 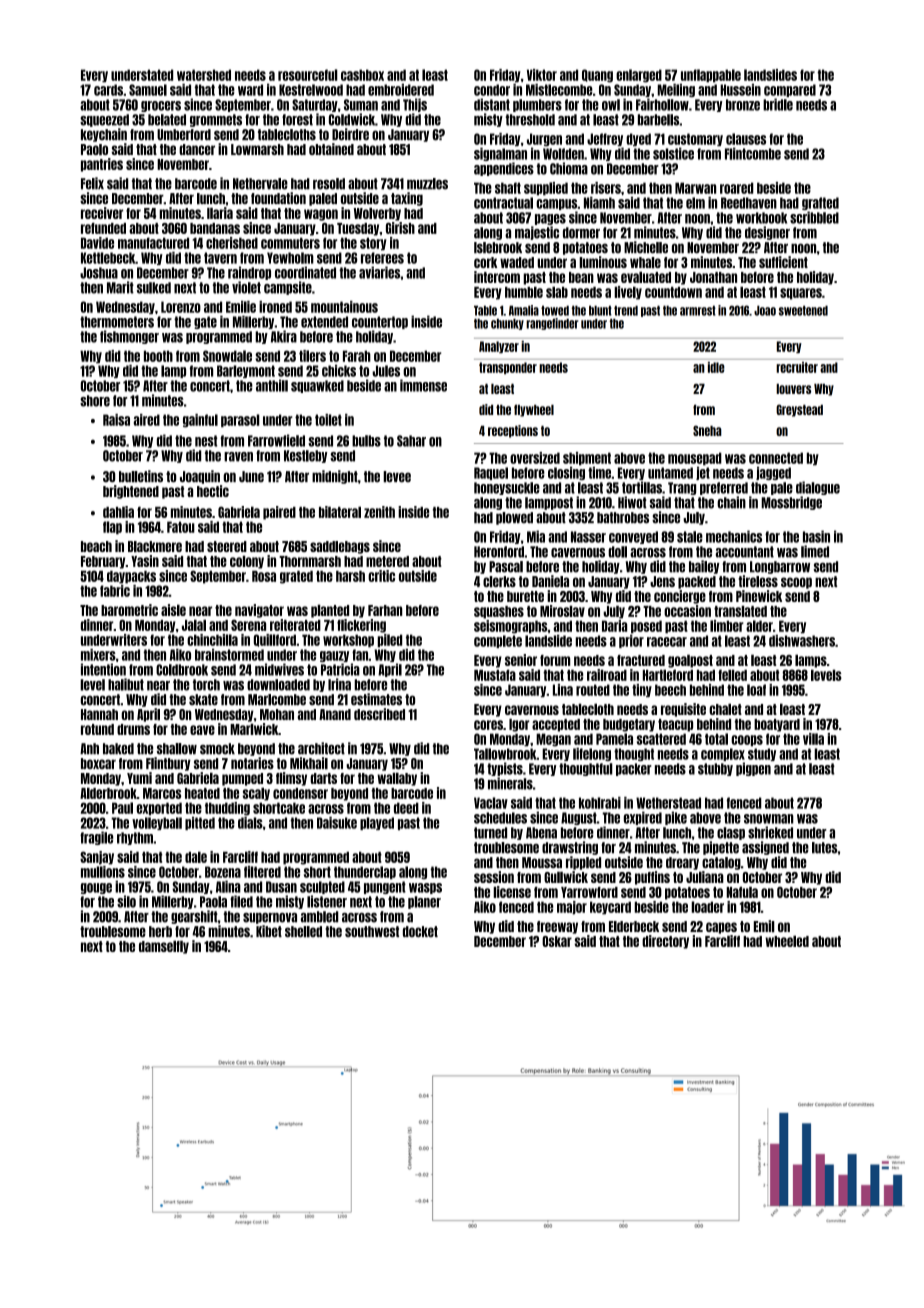 What do you see at coordinates (229, 654) in the image?
I see `brainstormed` at bounding box center [229, 654].
